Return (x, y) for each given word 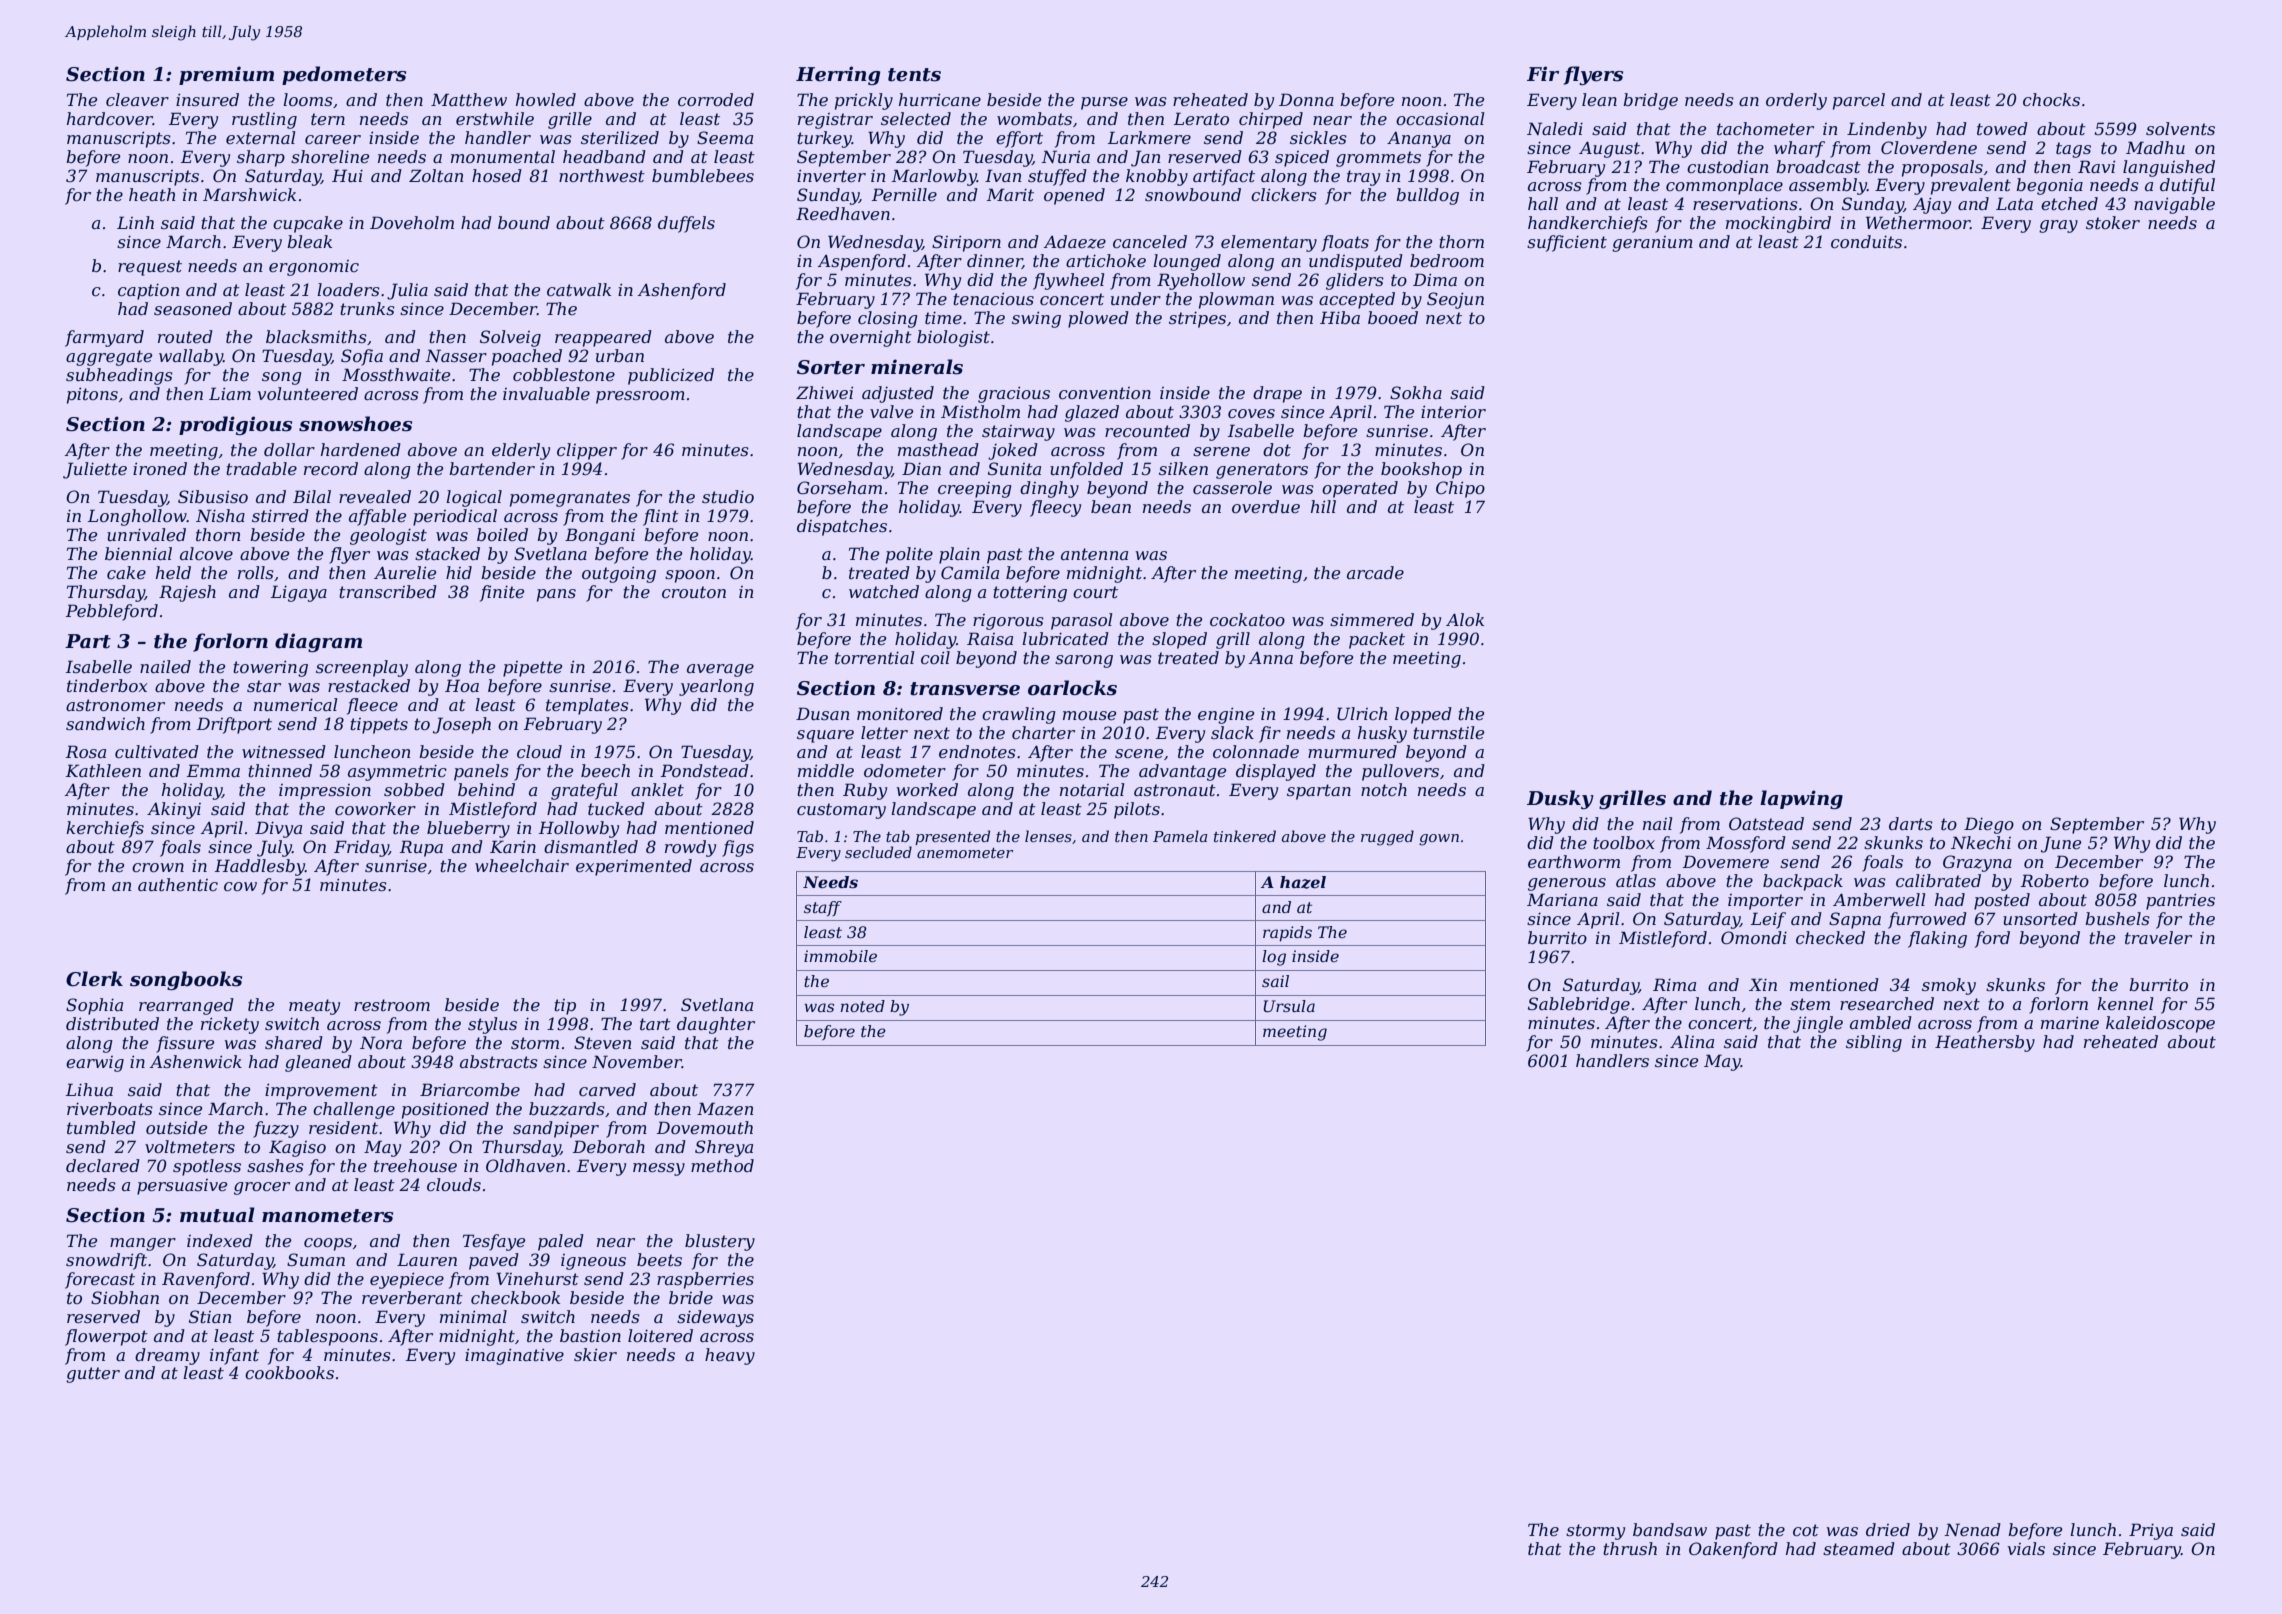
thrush (1630, 1548)
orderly (1796, 101)
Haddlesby (260, 867)
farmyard (104, 338)
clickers (1284, 194)
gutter (93, 1375)
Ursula (1289, 1006)
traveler (2158, 937)
